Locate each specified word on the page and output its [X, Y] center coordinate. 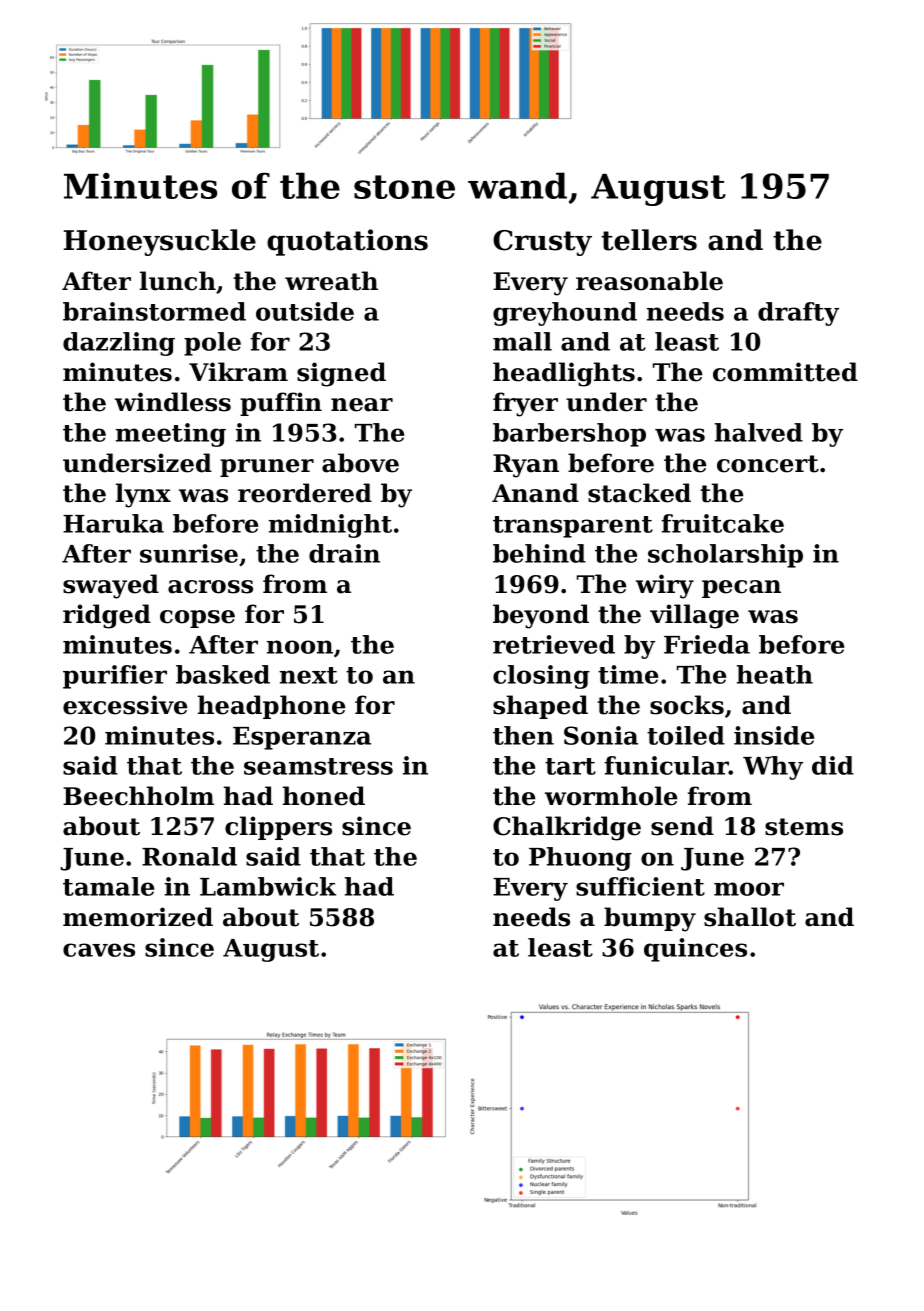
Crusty [542, 243]
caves [99, 950]
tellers [649, 240]
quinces [695, 950]
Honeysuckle [160, 242]
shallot [750, 917]
